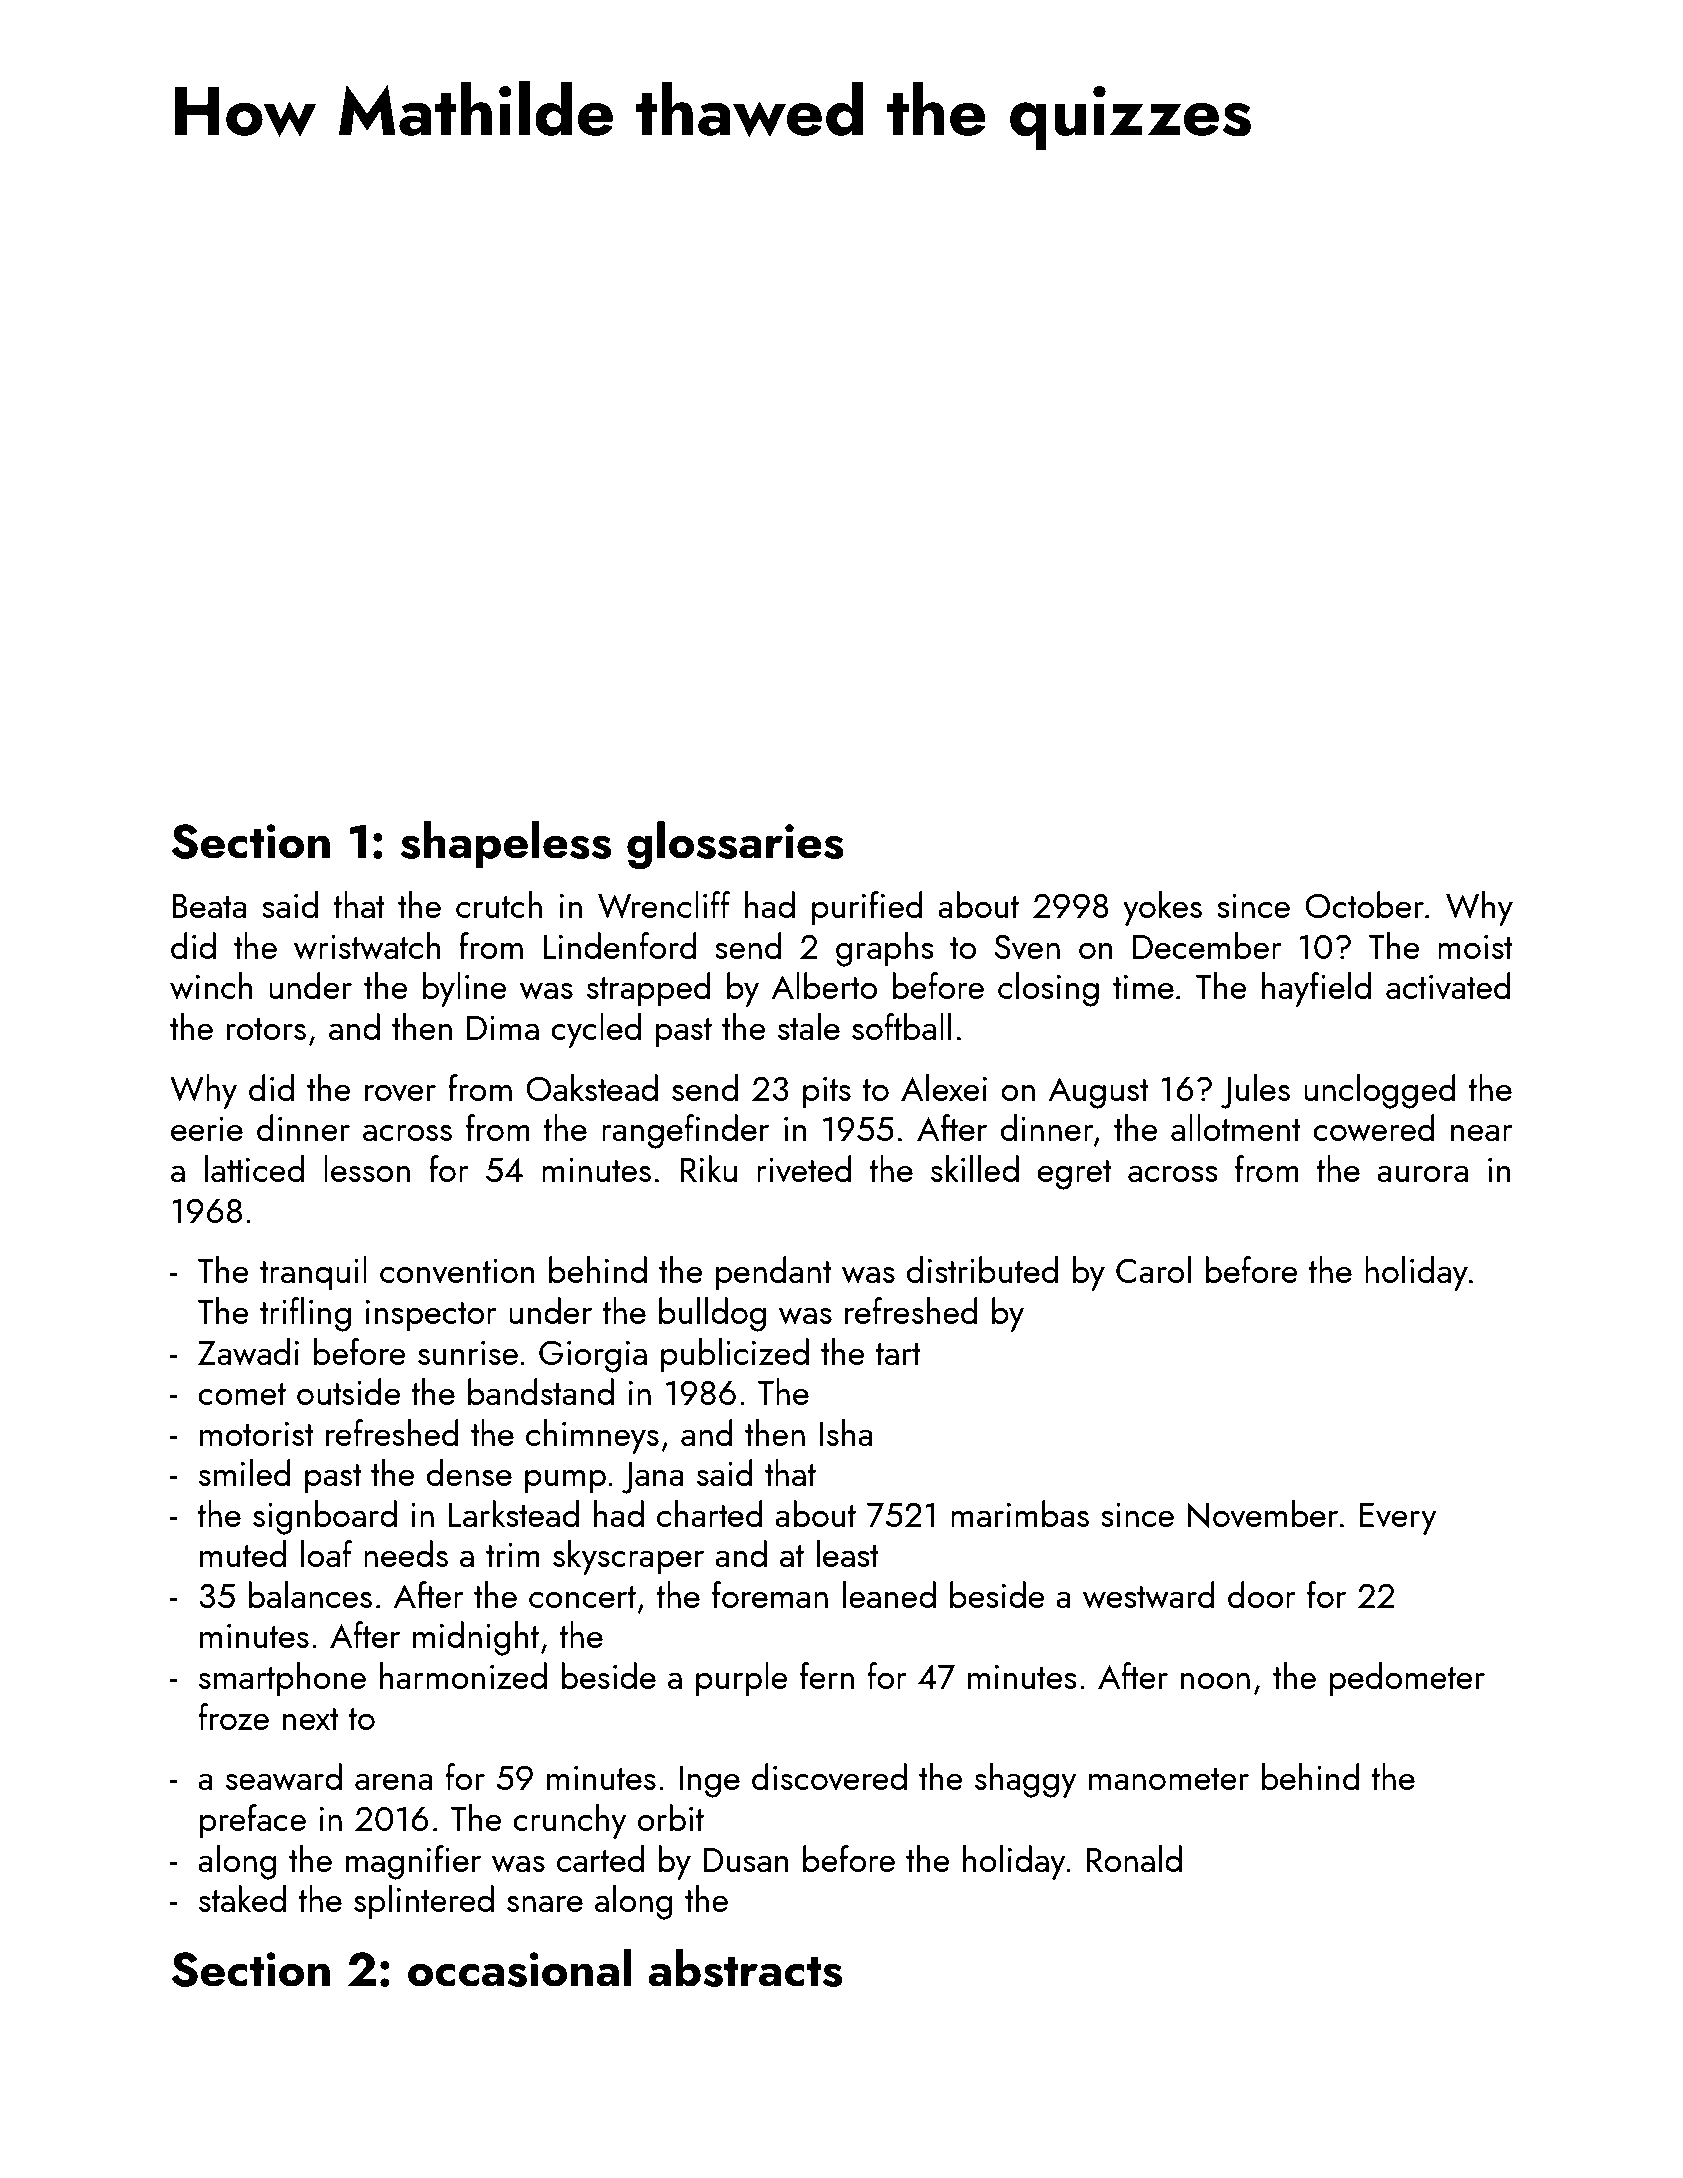 This document has height=2178, width=1683. Describe the element at coordinates (1422, 1173) in the document. I see `aurora` at that location.
